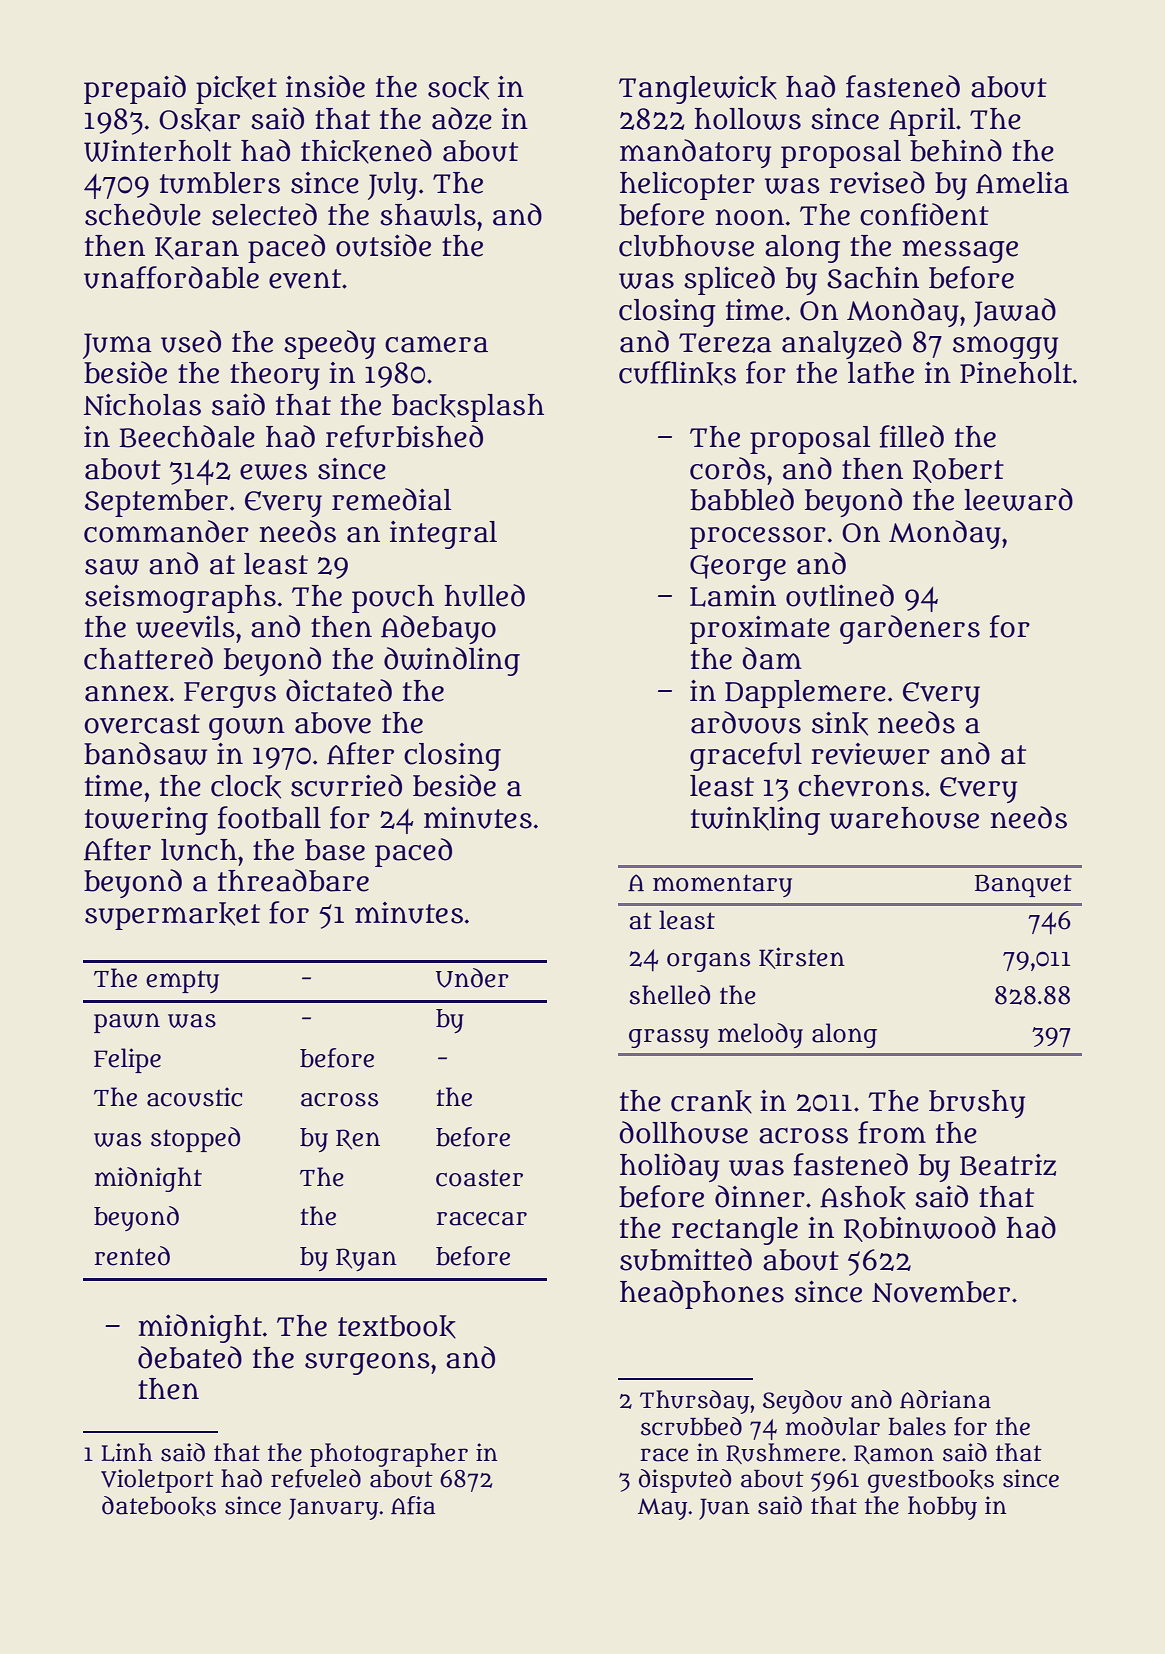 This screenshot has height=1654, width=1165. What do you see at coordinates (698, 90) in the screenshot?
I see `Tanglewick` at bounding box center [698, 90].
